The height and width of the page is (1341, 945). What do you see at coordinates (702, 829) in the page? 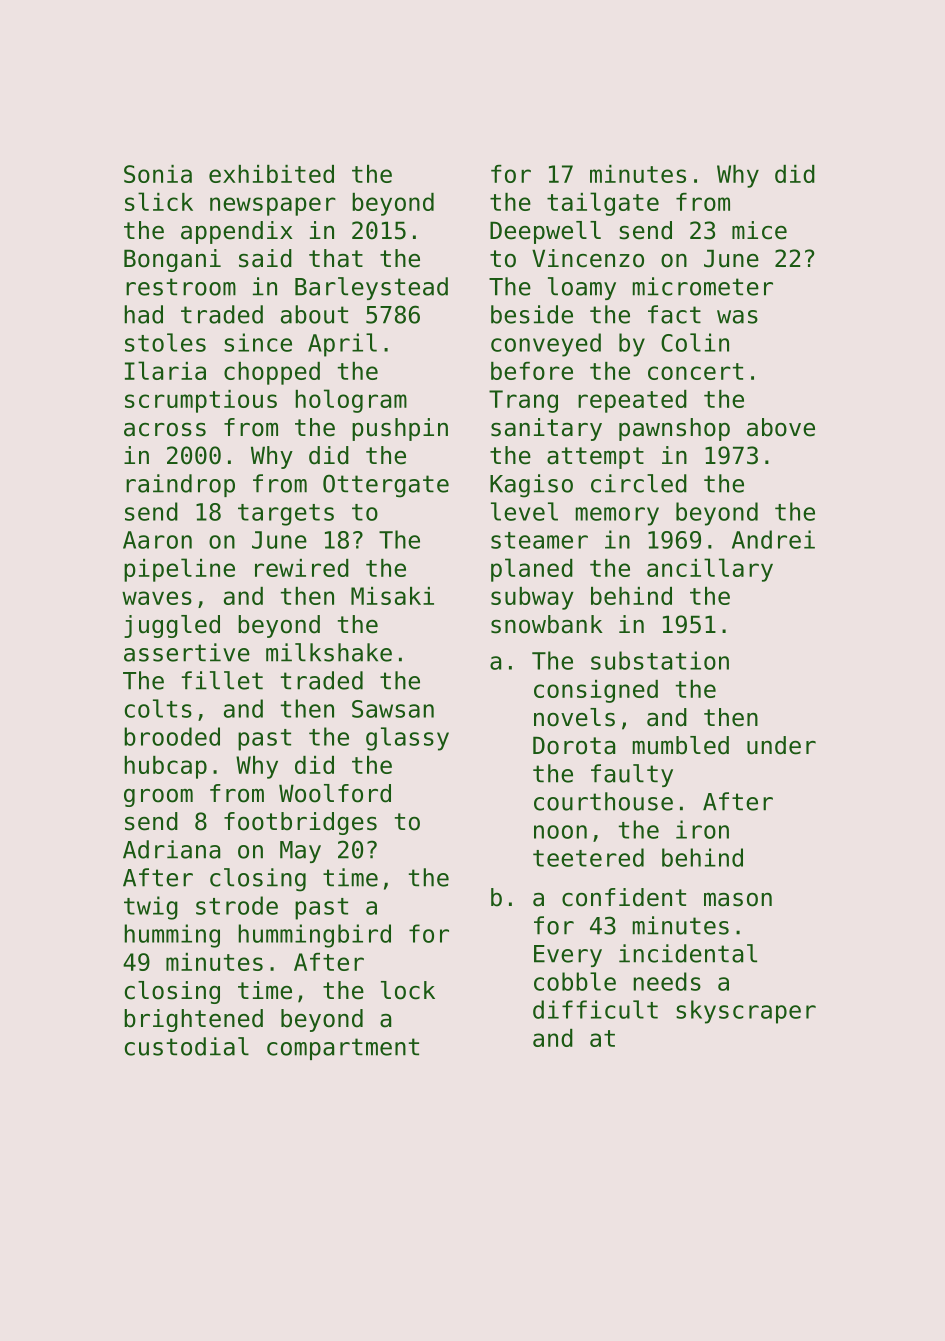
I see `iron` at bounding box center [702, 829].
